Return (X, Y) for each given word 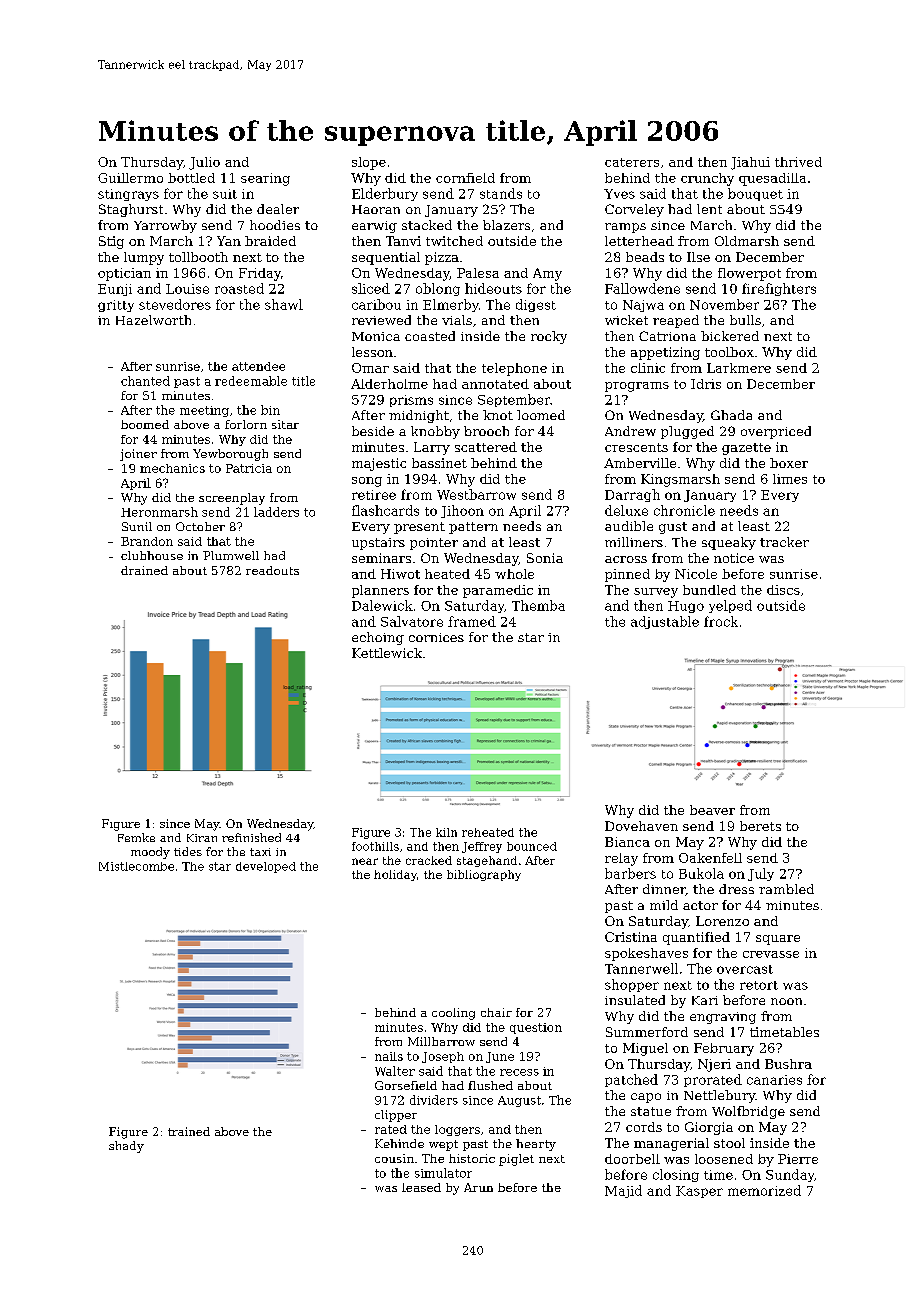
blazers (506, 225)
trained (189, 1131)
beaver (712, 810)
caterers (632, 162)
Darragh (632, 495)
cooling (453, 1014)
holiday (395, 875)
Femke (136, 837)
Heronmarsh (159, 512)
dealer (278, 209)
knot (498, 415)
